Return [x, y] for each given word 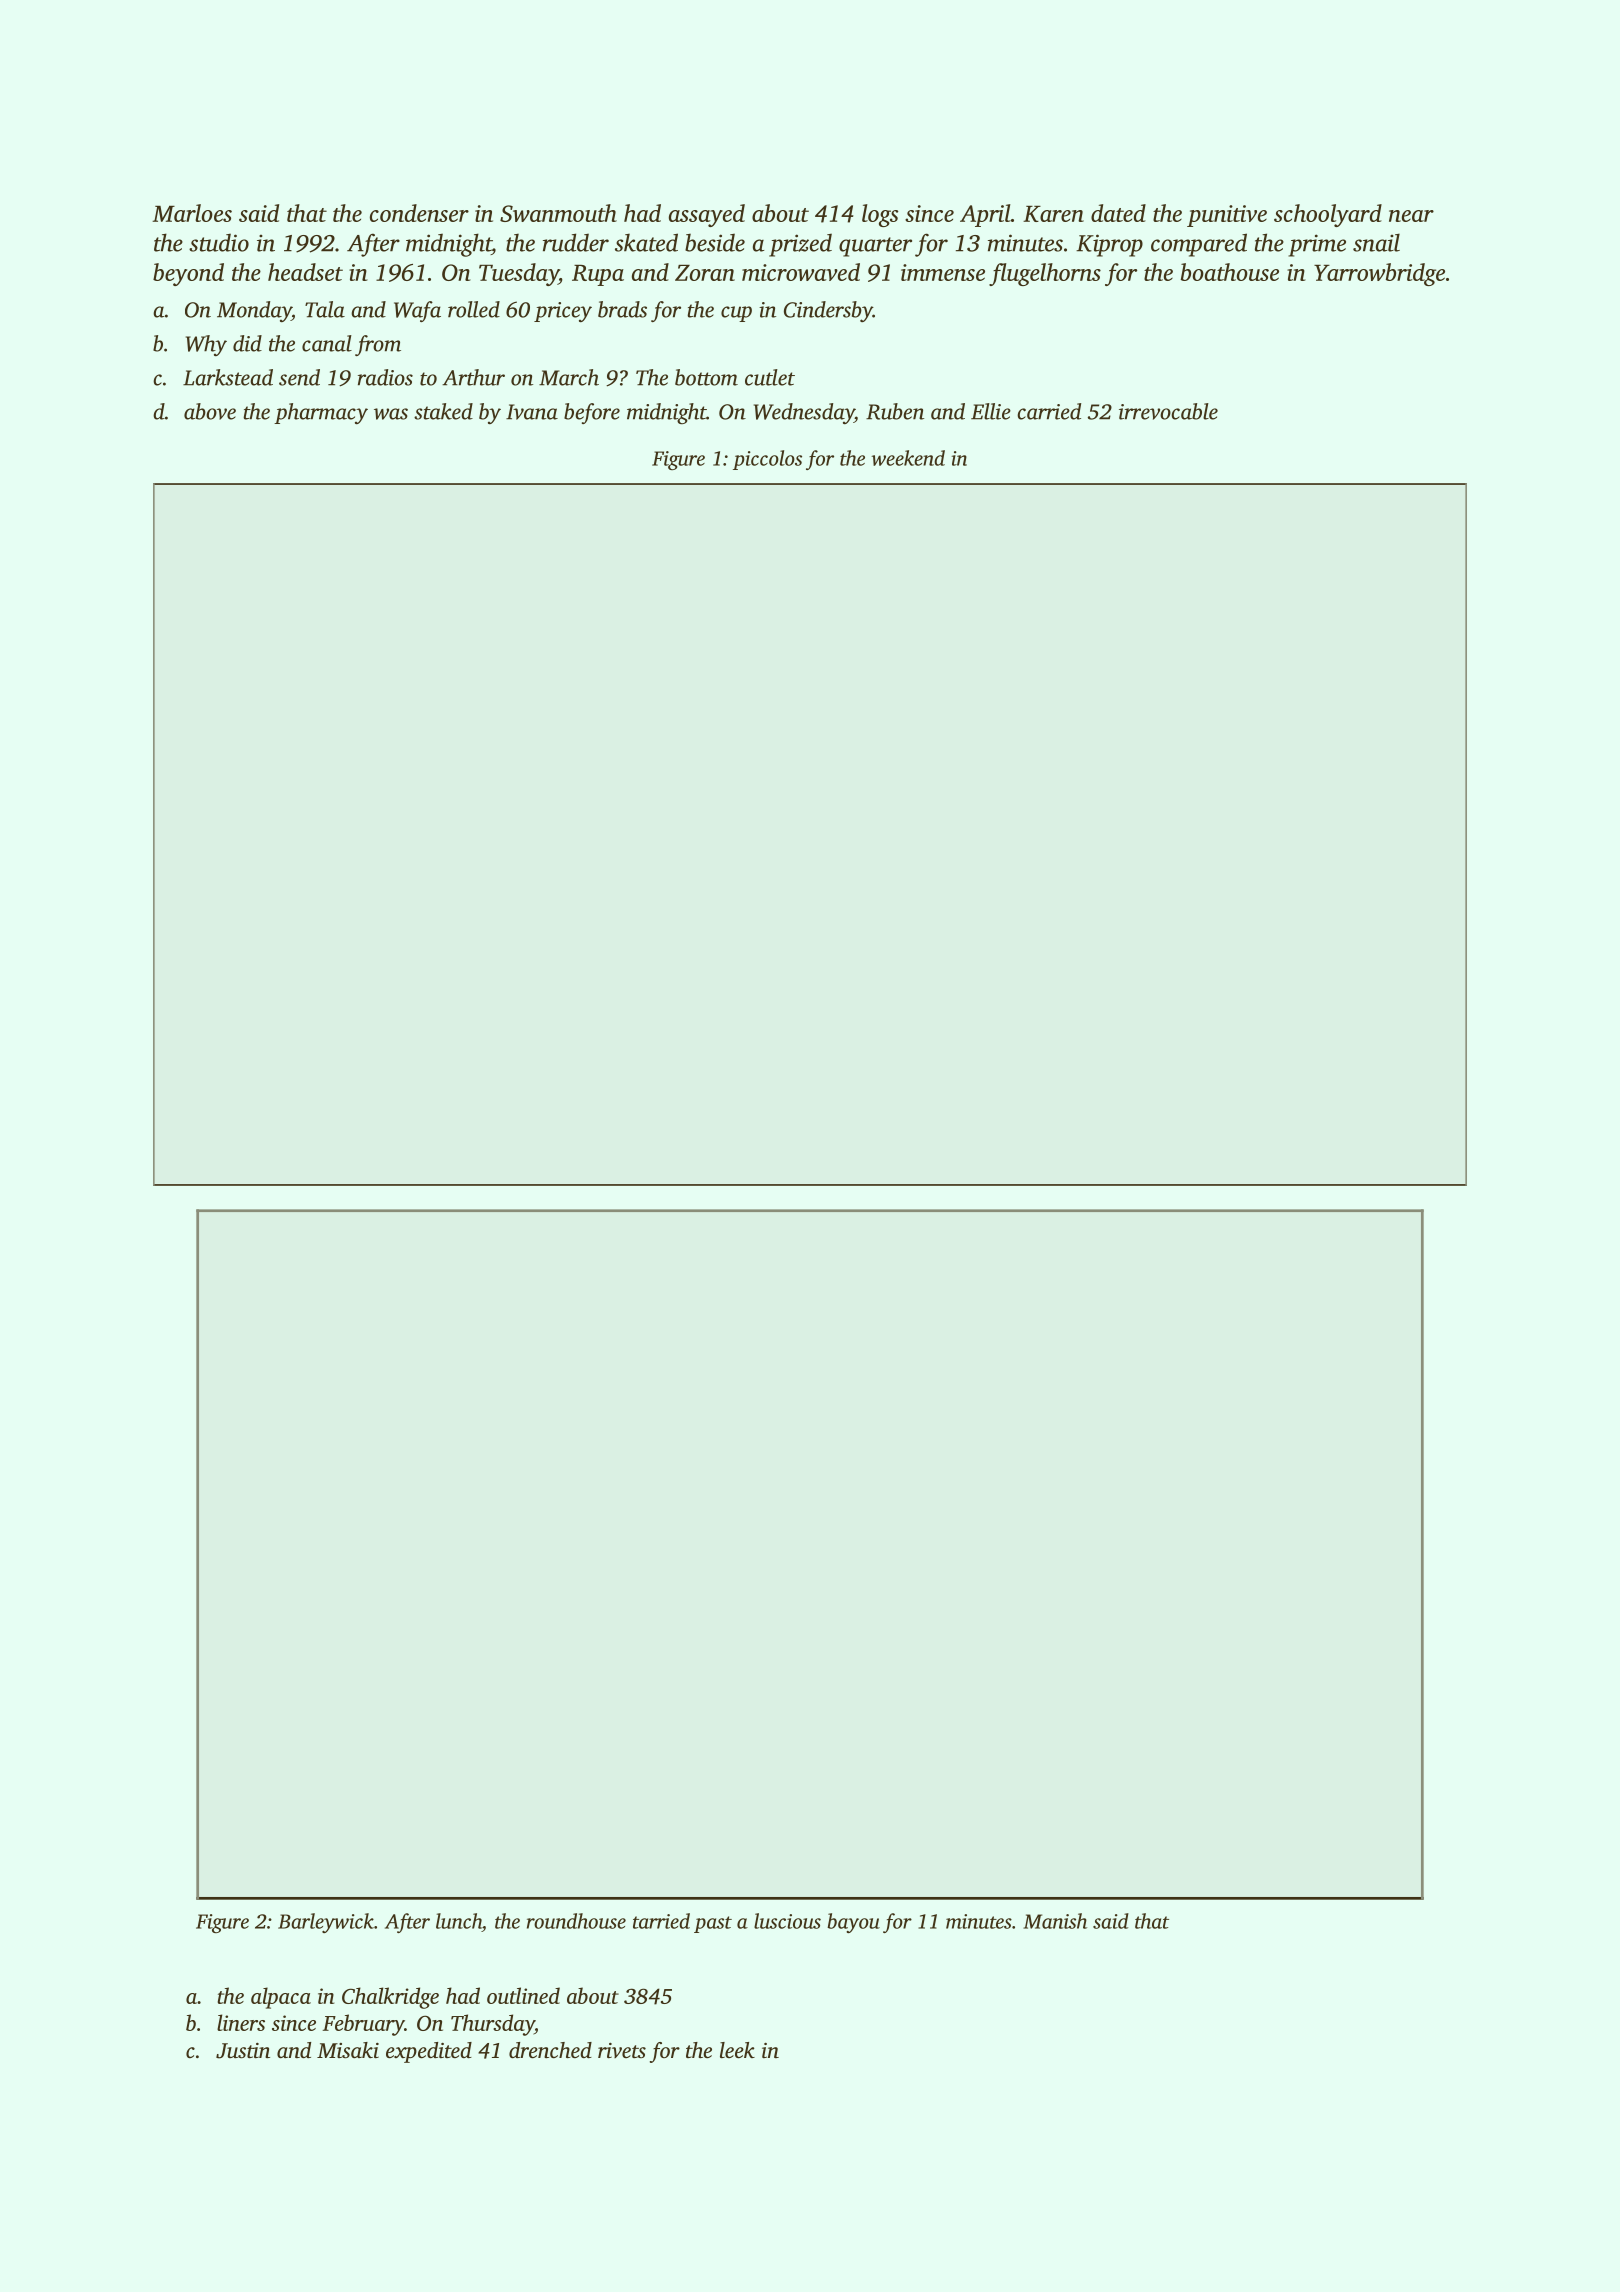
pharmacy [321, 413]
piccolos [767, 460]
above [210, 411]
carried [1049, 411]
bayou [853, 1923]
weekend [908, 458]
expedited [429, 2052]
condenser [419, 213]
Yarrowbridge [1379, 274]
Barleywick [326, 1923]
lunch [459, 1921]
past [713, 1924]
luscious [787, 1921]
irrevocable [1168, 411]
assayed [707, 215]
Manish [1055, 1921]
